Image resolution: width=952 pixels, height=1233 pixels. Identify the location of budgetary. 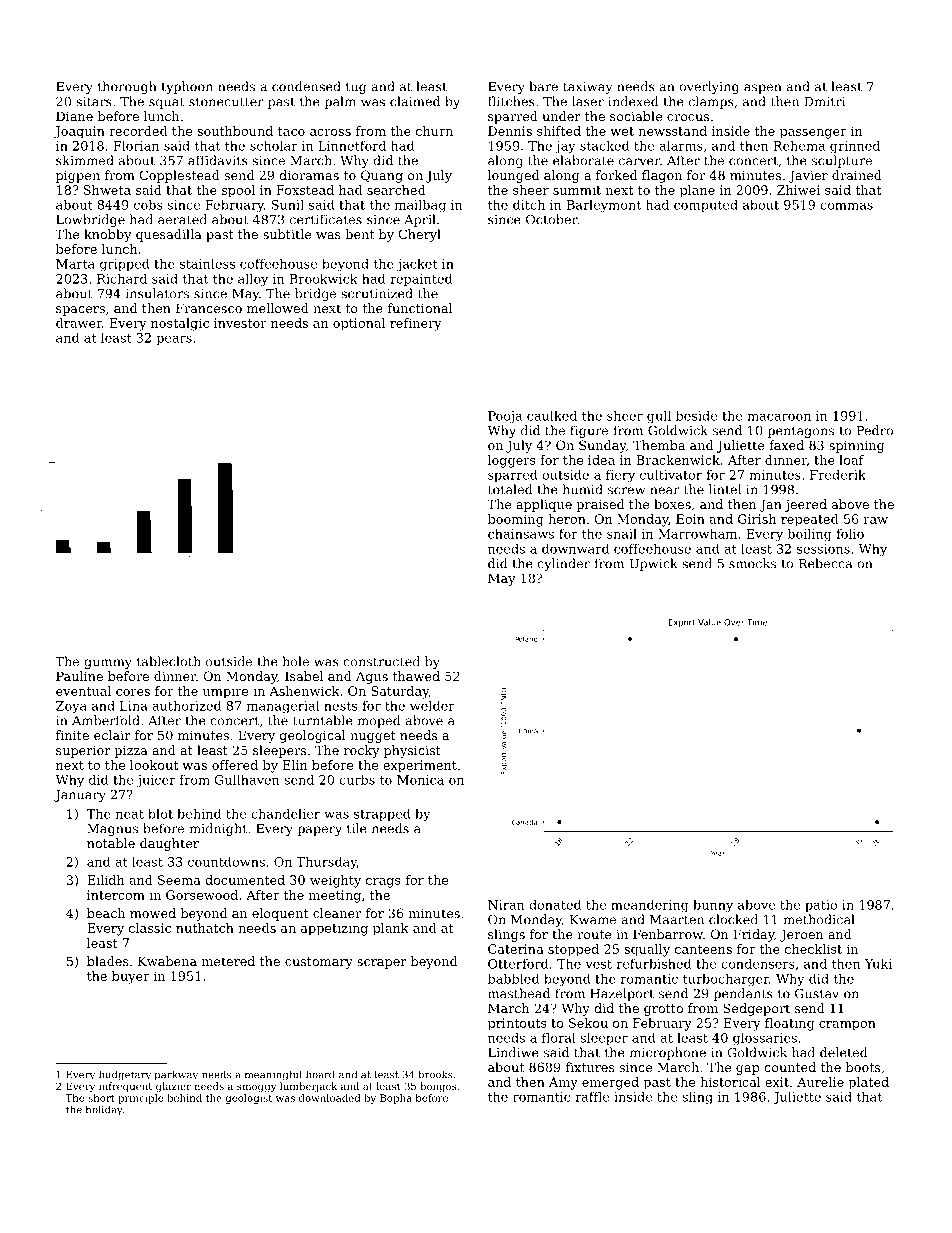
(125, 1075).
